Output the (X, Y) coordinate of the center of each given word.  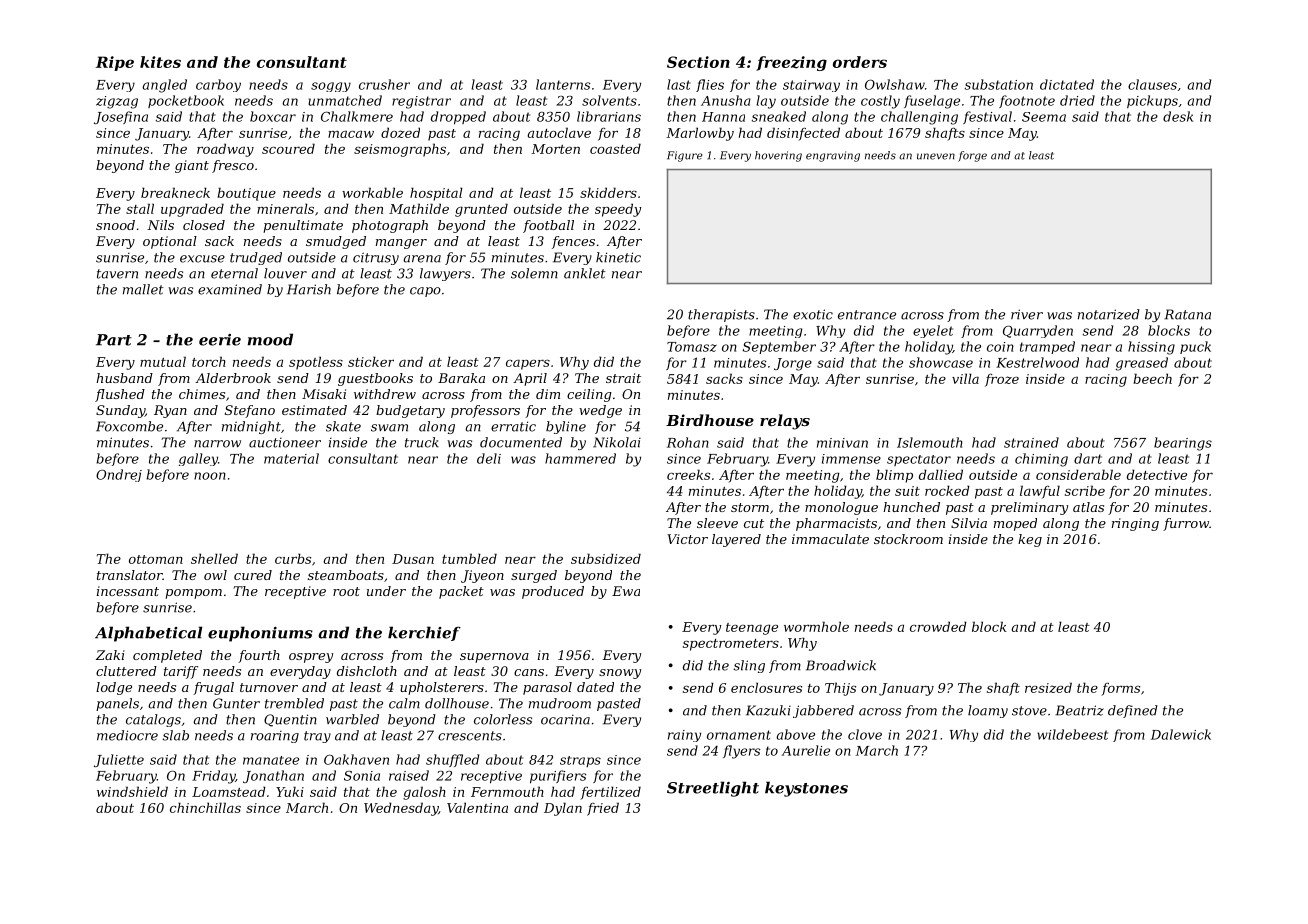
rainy (684, 736)
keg (1030, 540)
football (548, 226)
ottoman (156, 559)
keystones (806, 789)
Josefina (121, 117)
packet (461, 592)
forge (972, 156)
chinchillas (205, 807)
